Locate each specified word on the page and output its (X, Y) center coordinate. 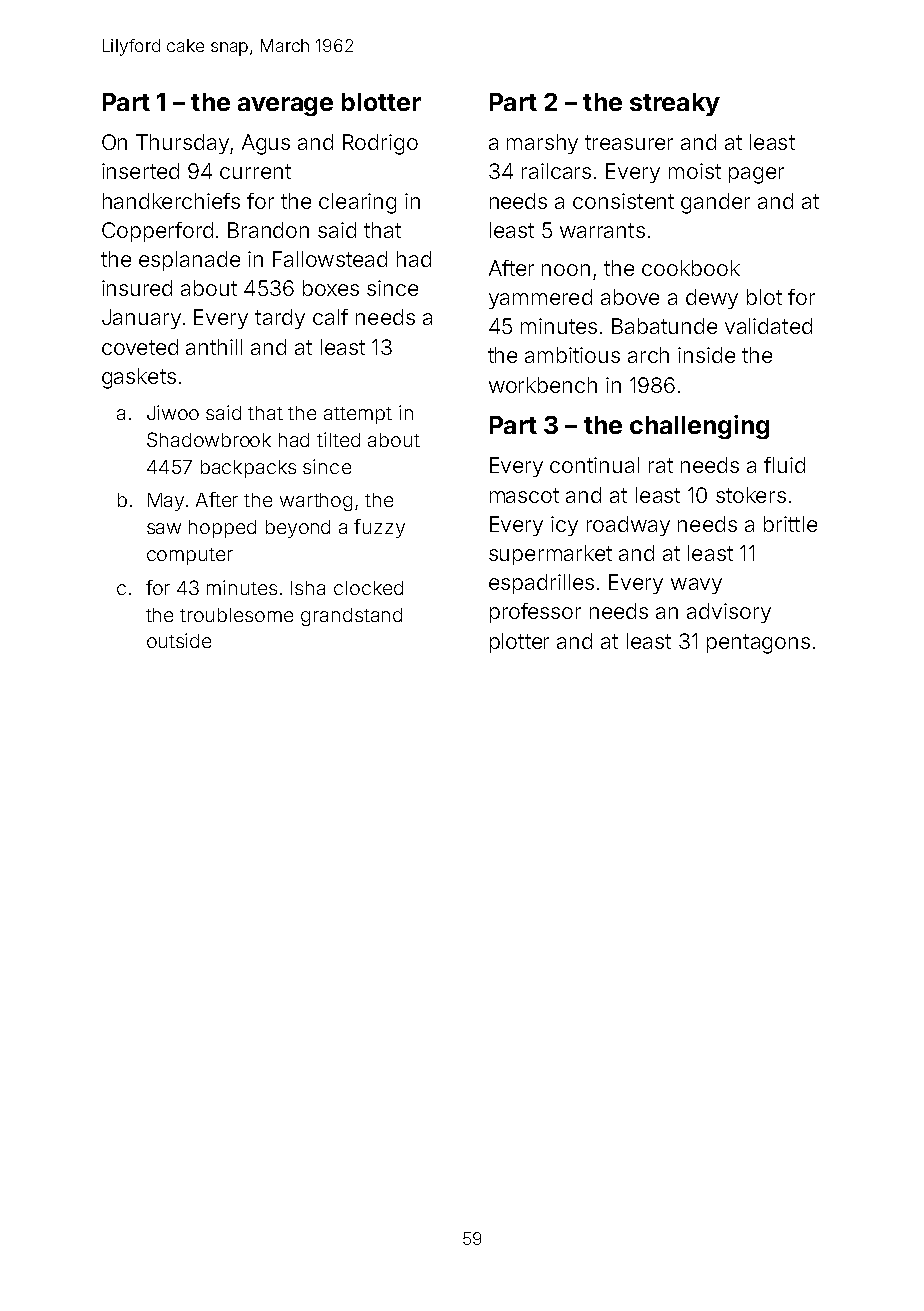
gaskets (139, 378)
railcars (556, 171)
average (285, 106)
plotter (519, 643)
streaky (675, 104)
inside (706, 355)
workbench (543, 385)
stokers (751, 495)
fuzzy (379, 528)
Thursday (182, 144)
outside (179, 640)
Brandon (268, 230)
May (166, 502)
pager (756, 175)
